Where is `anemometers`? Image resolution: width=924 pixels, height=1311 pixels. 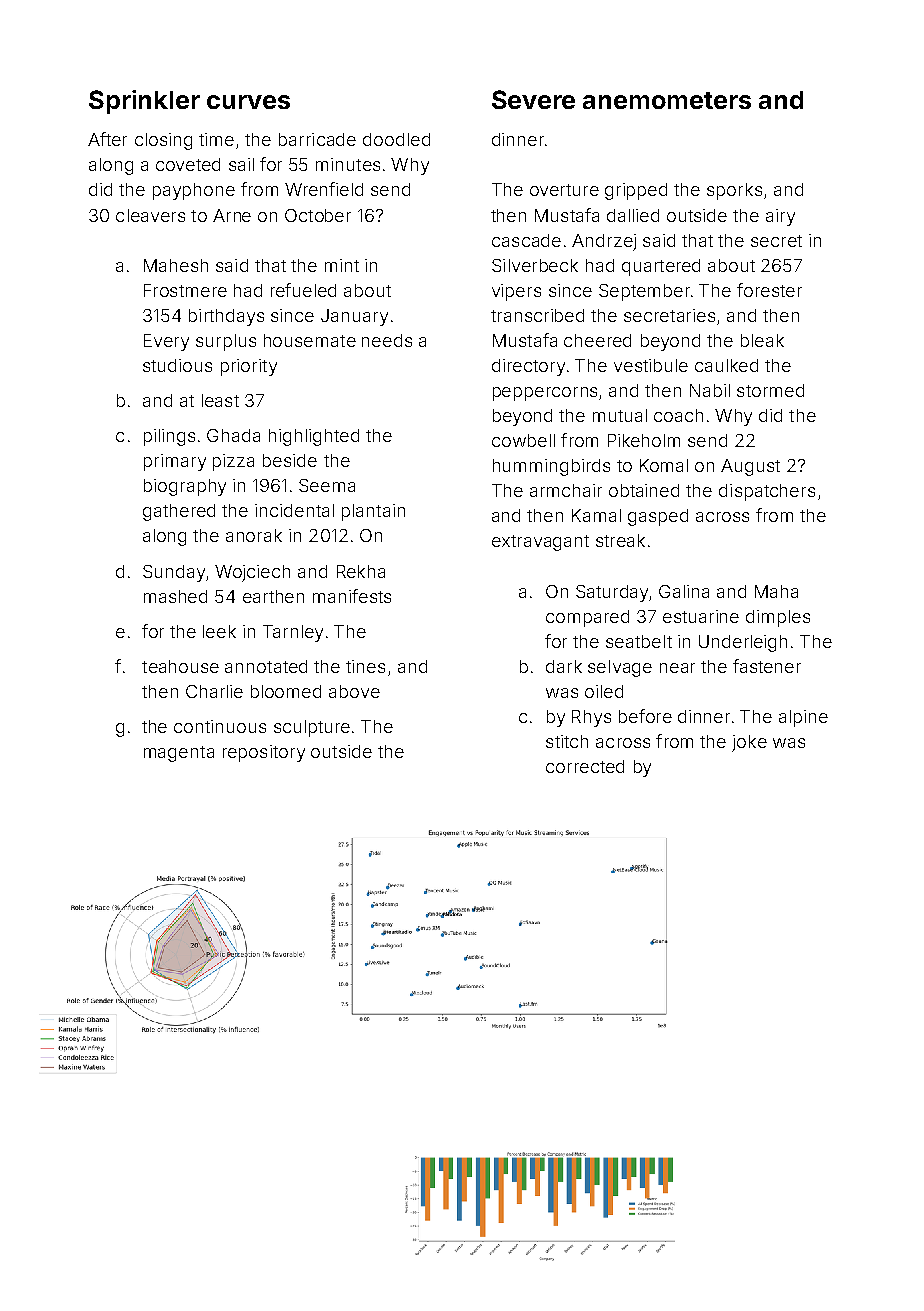 anemometers is located at coordinates (667, 100).
